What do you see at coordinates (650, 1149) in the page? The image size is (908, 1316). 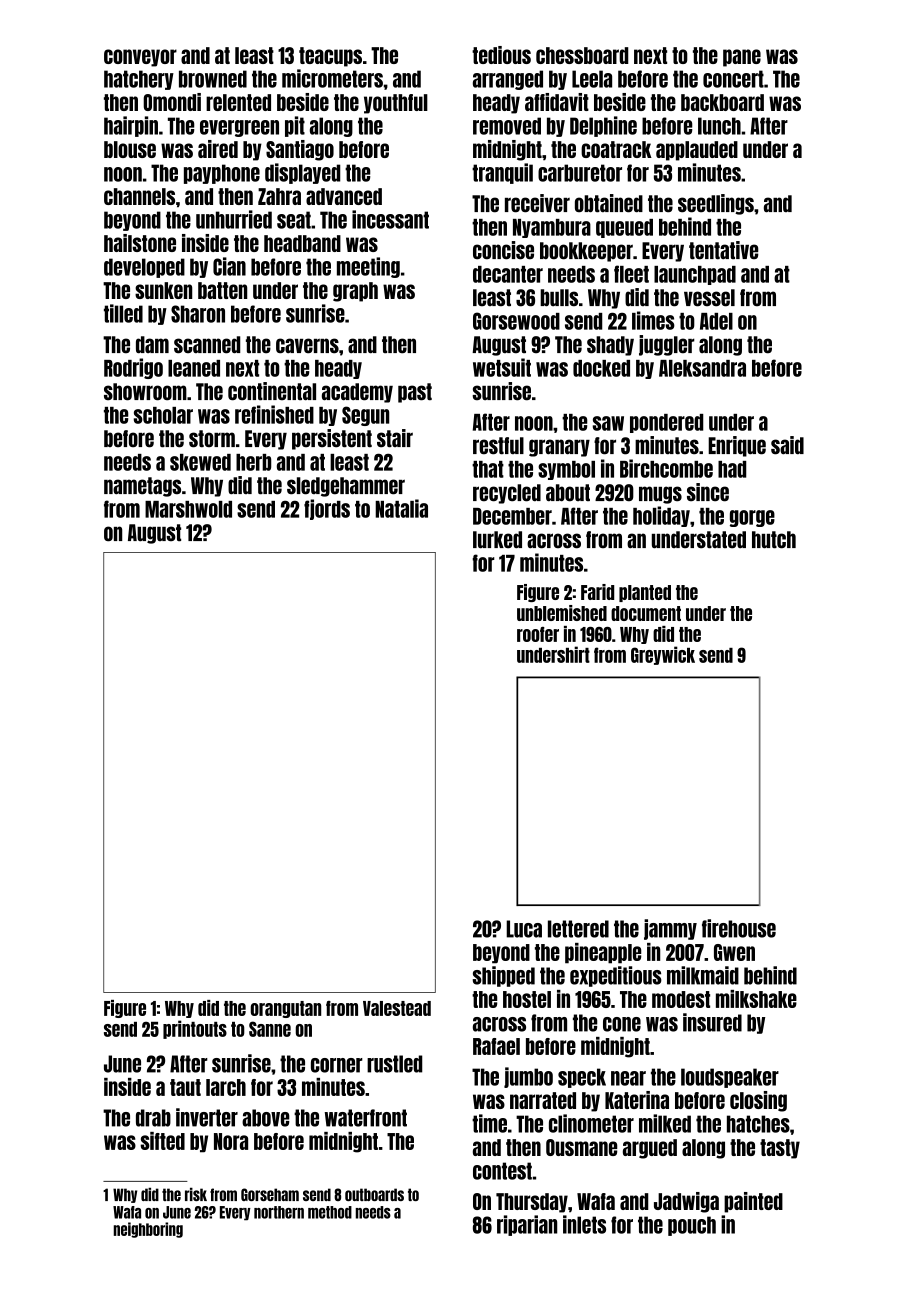 I see `argued` at bounding box center [650, 1149].
